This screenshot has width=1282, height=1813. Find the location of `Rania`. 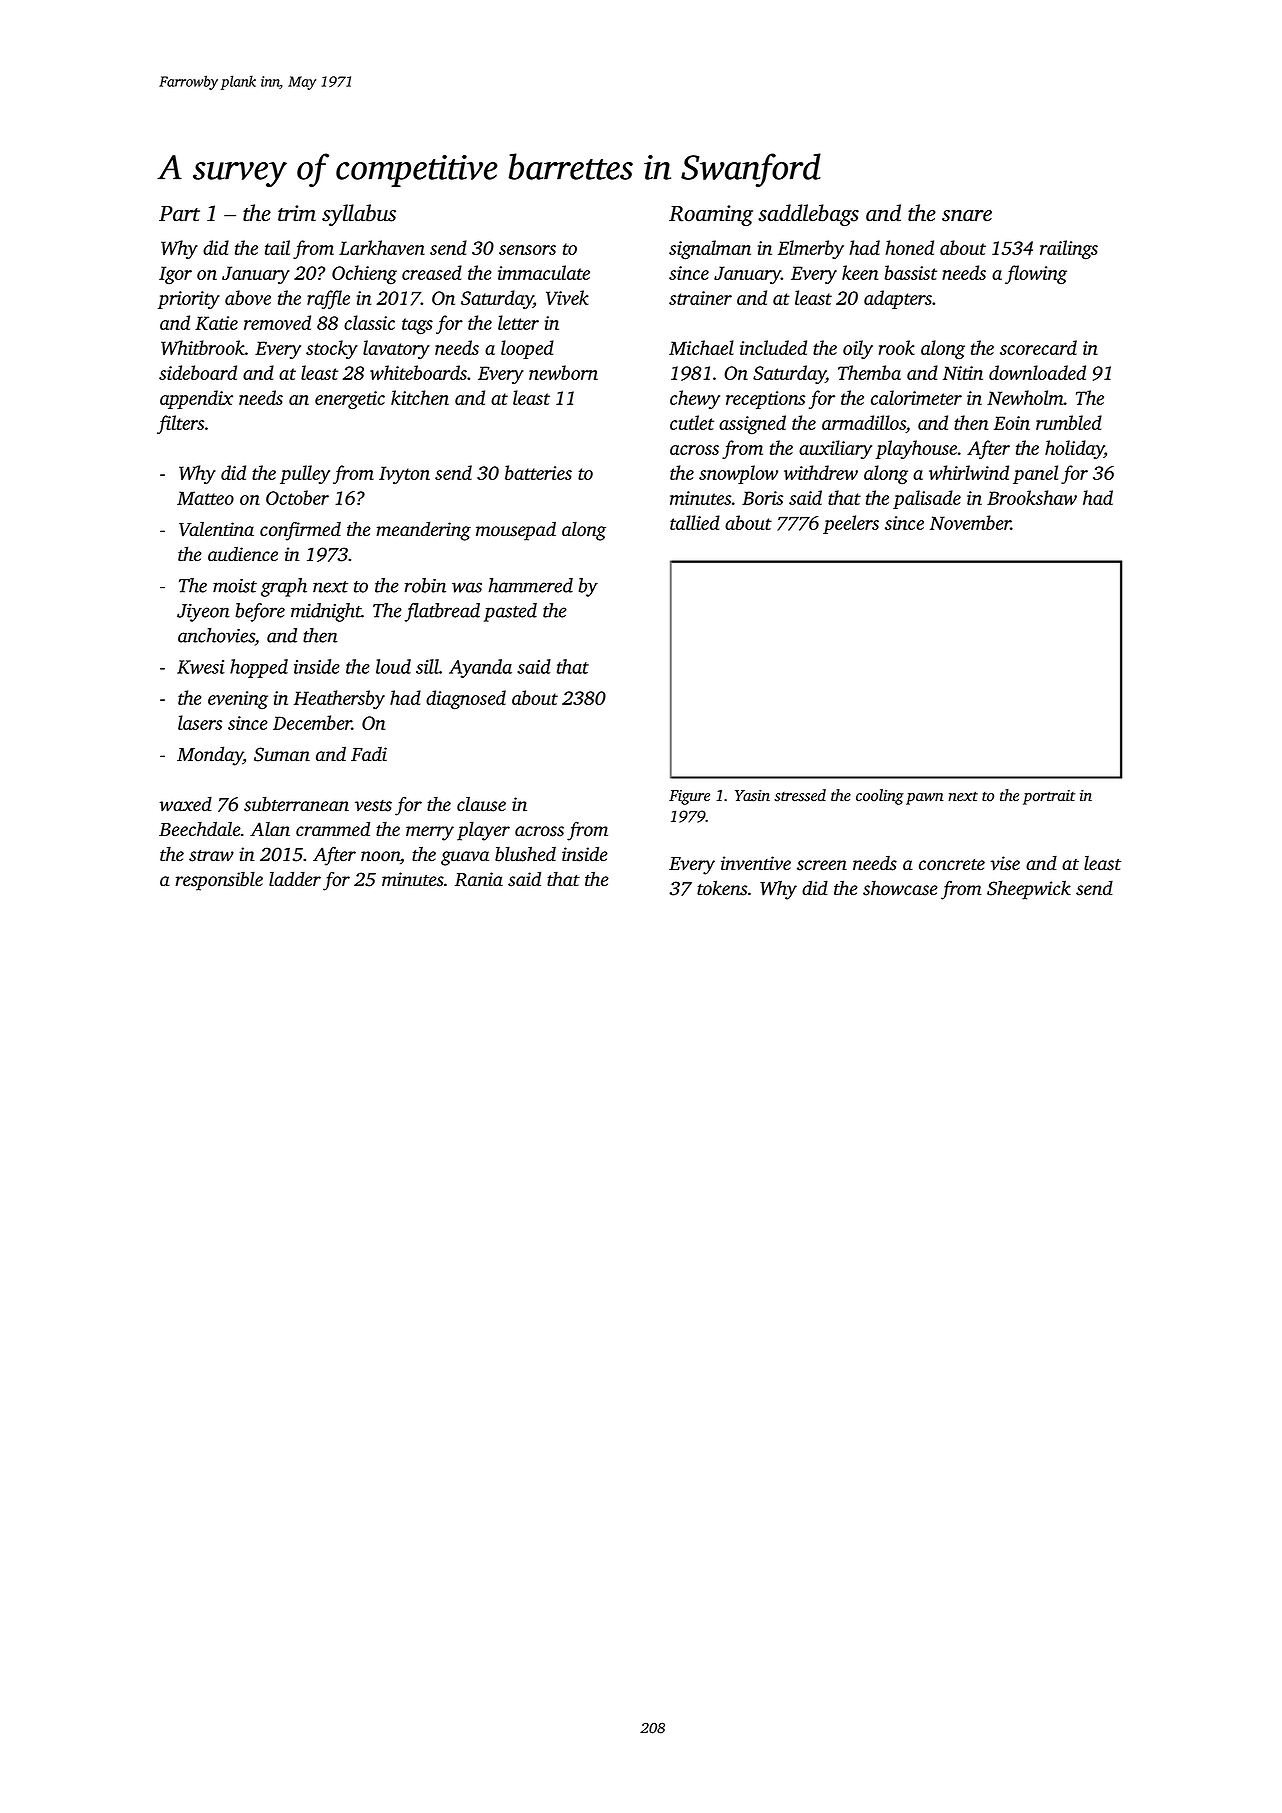

Rania is located at coordinates (479, 879).
